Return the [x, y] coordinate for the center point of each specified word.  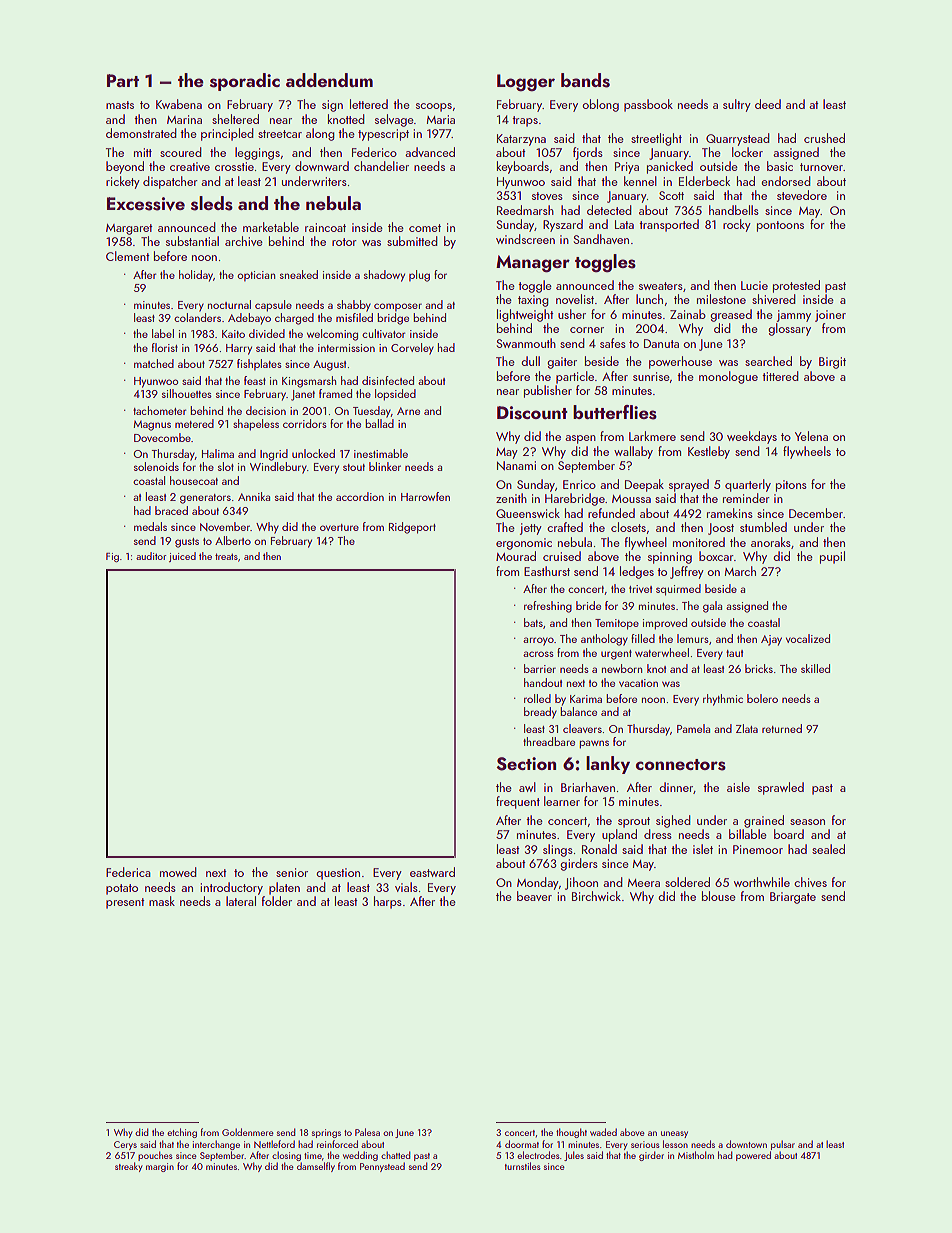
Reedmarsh [525, 210]
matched [154, 363]
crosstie [234, 166]
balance [578, 711]
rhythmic [723, 700]
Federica [128, 872]
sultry [737, 105]
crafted [565, 527]
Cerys [125, 1145]
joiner [830, 316]
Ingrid [274, 455]
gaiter [562, 363]
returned [782, 728]
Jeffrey [687, 572]
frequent [518, 802]
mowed [178, 872]
